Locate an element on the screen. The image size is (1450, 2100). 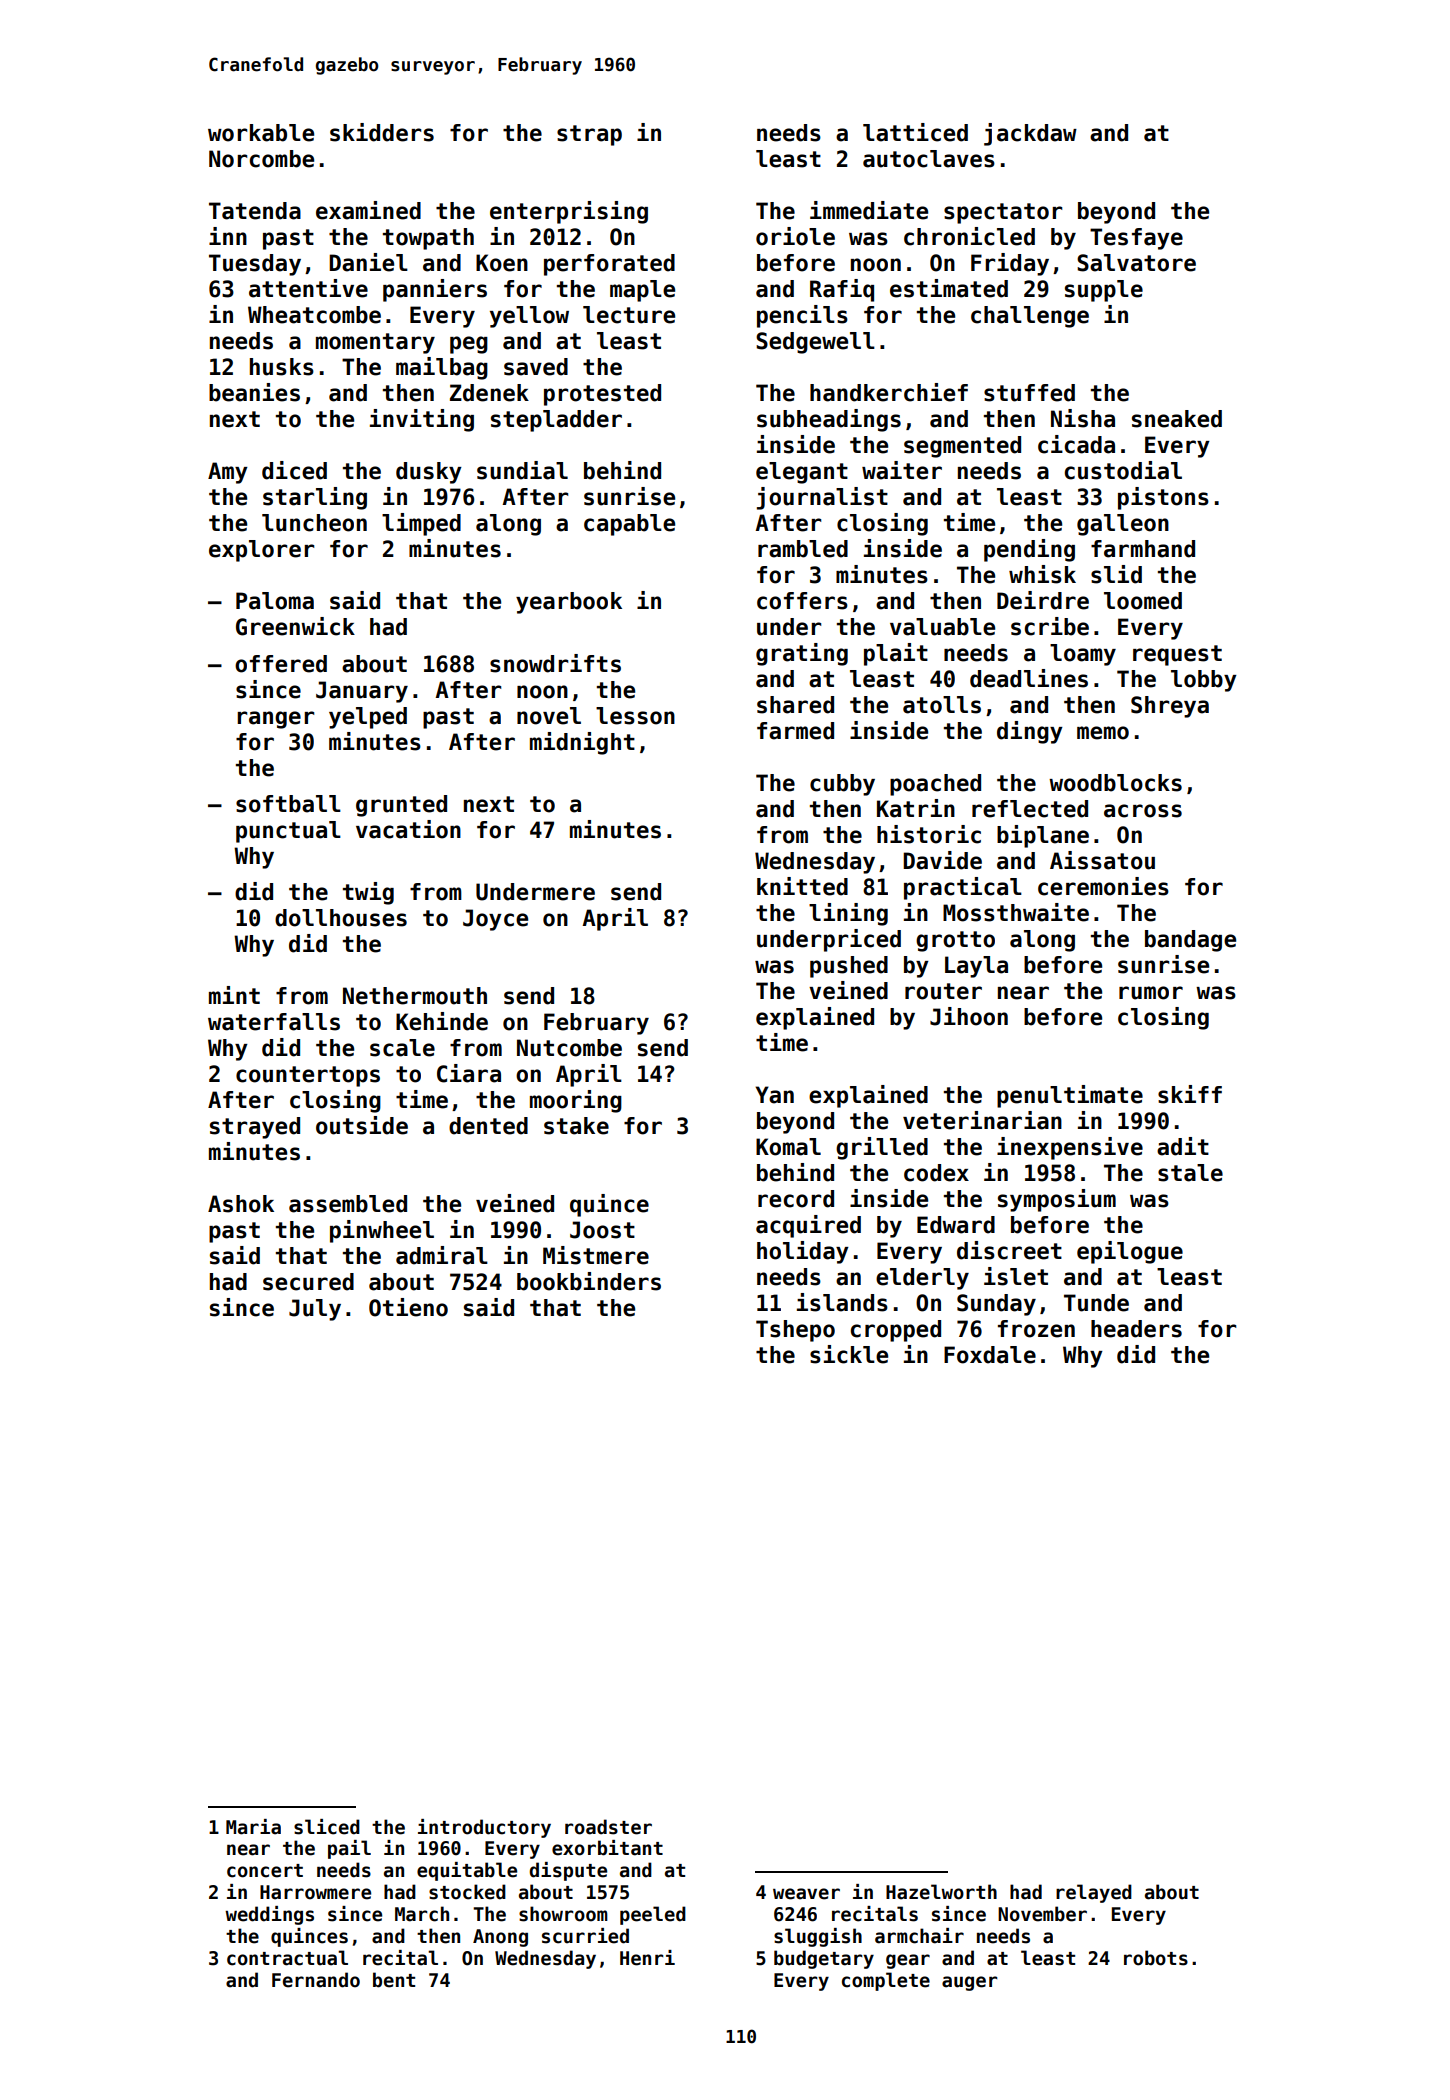
skiff is located at coordinates (1190, 1094).
